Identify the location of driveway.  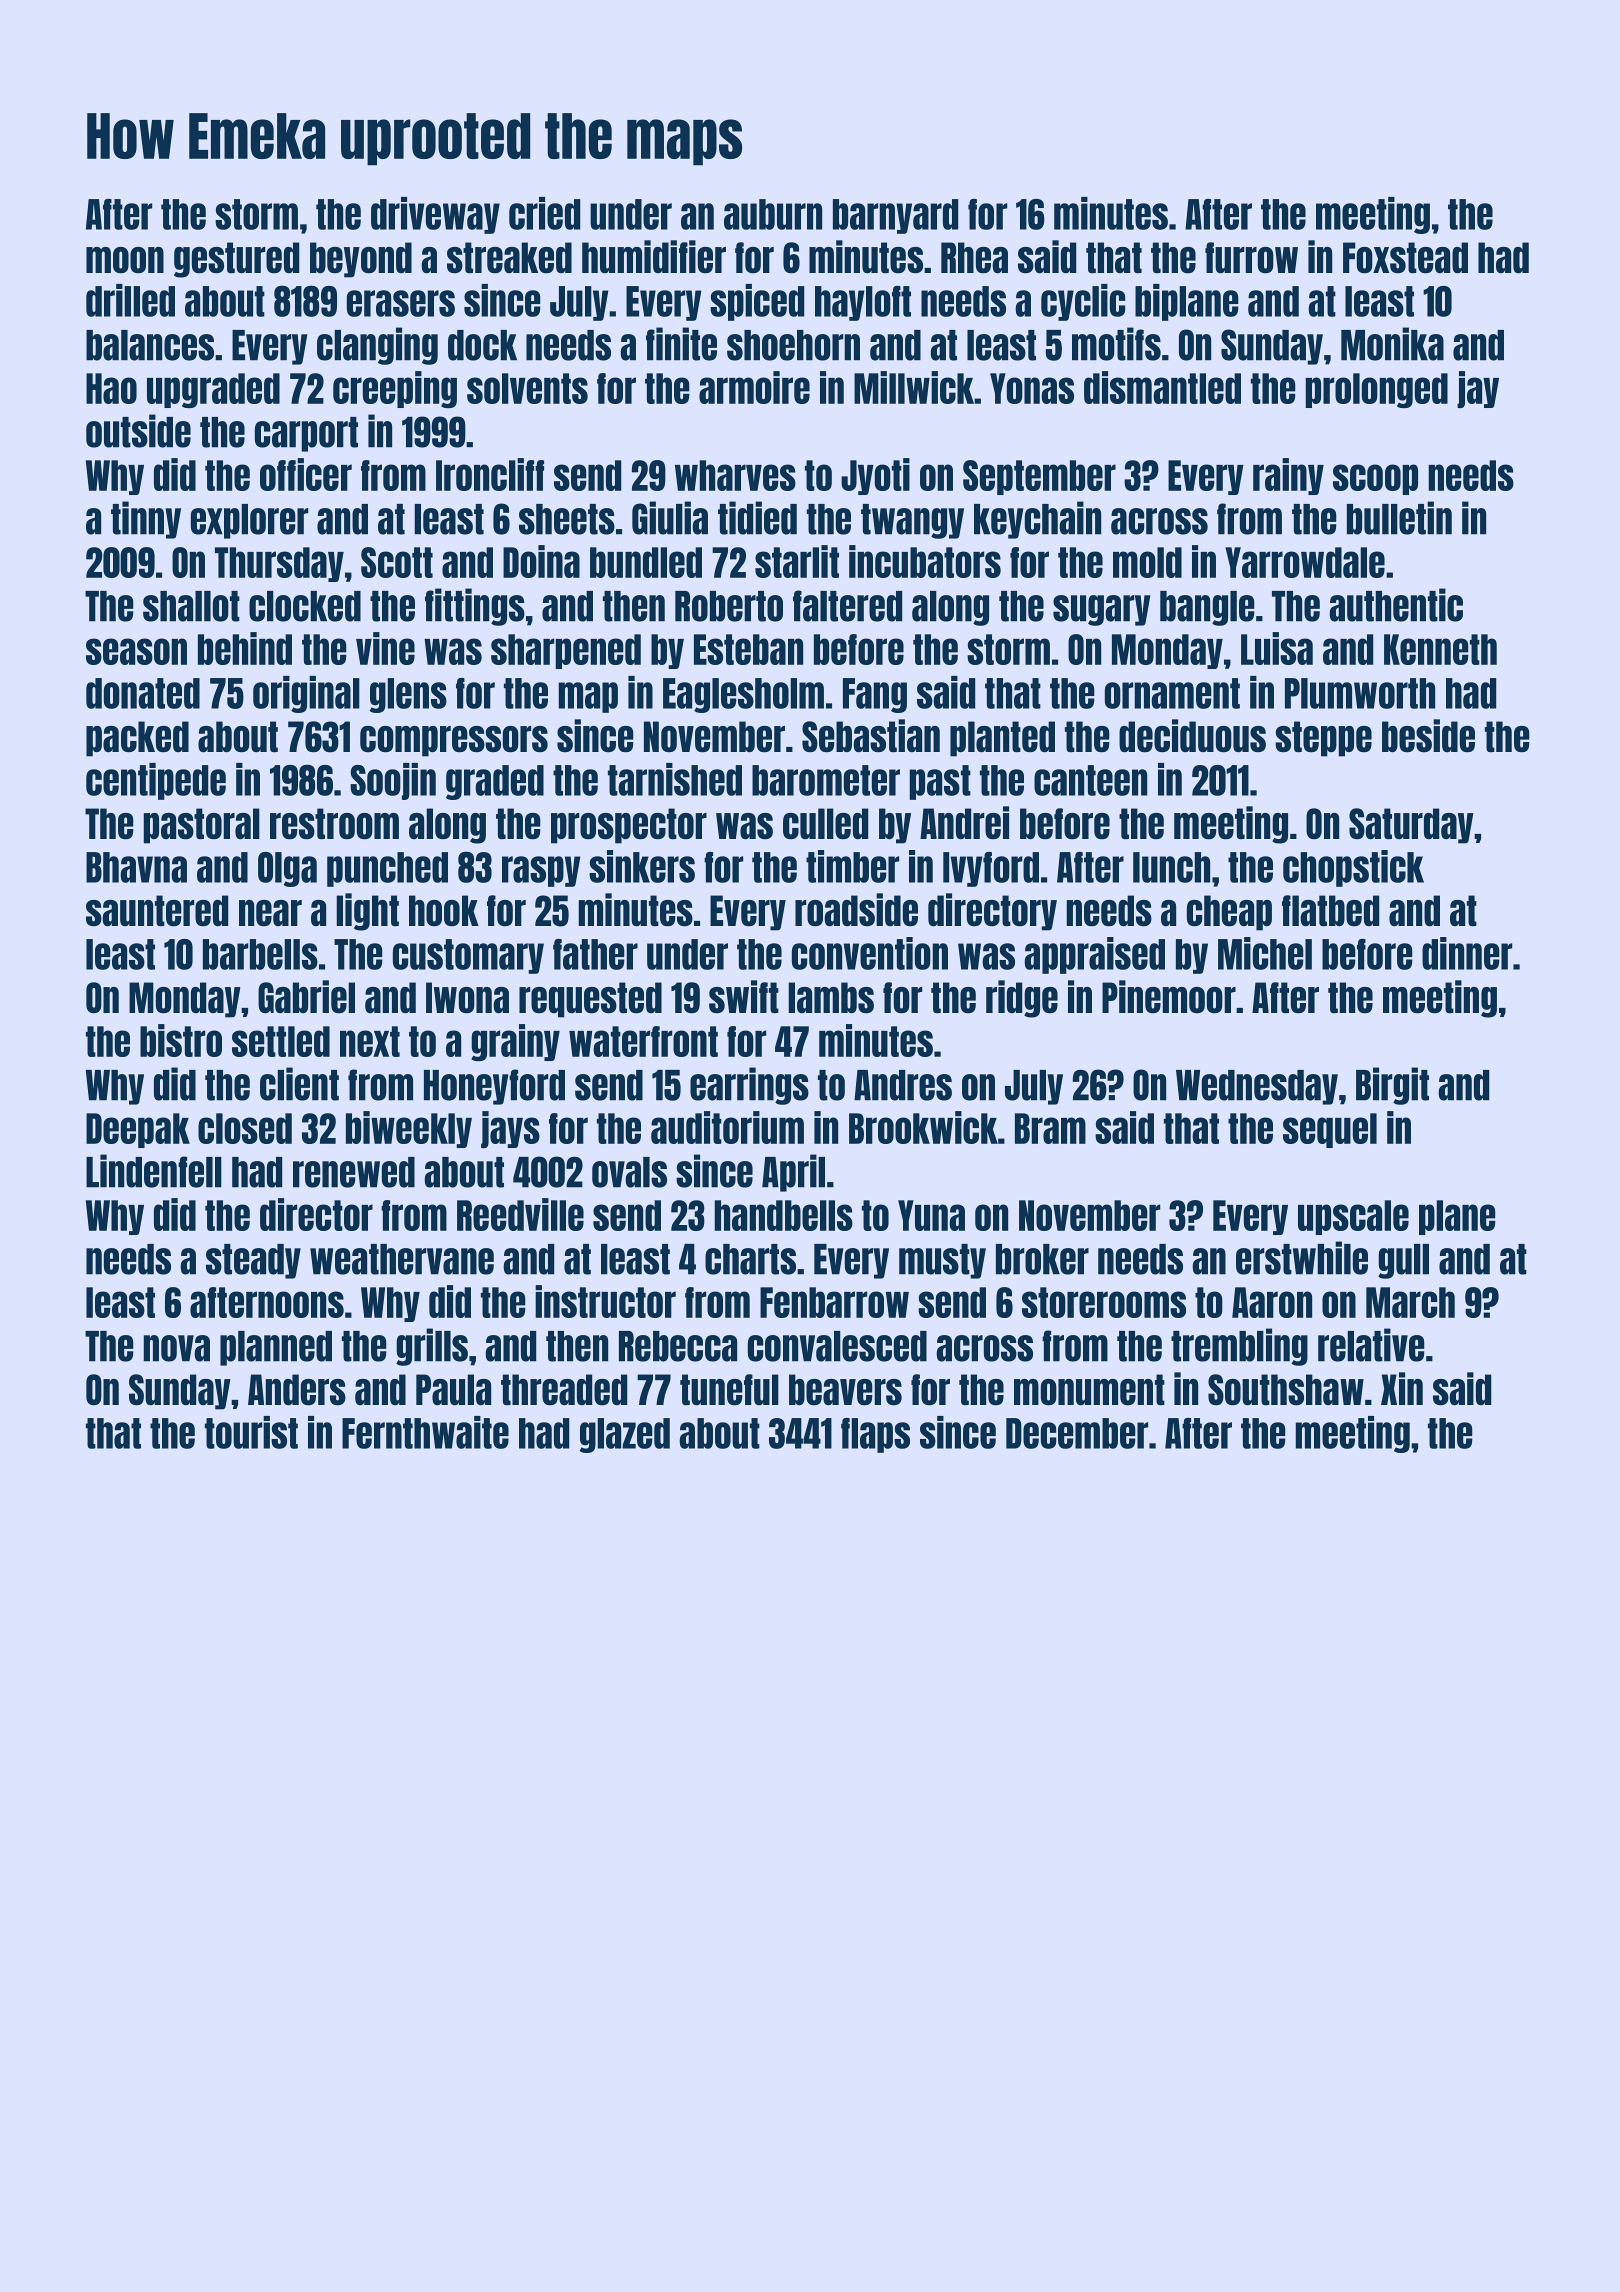
(435, 215).
